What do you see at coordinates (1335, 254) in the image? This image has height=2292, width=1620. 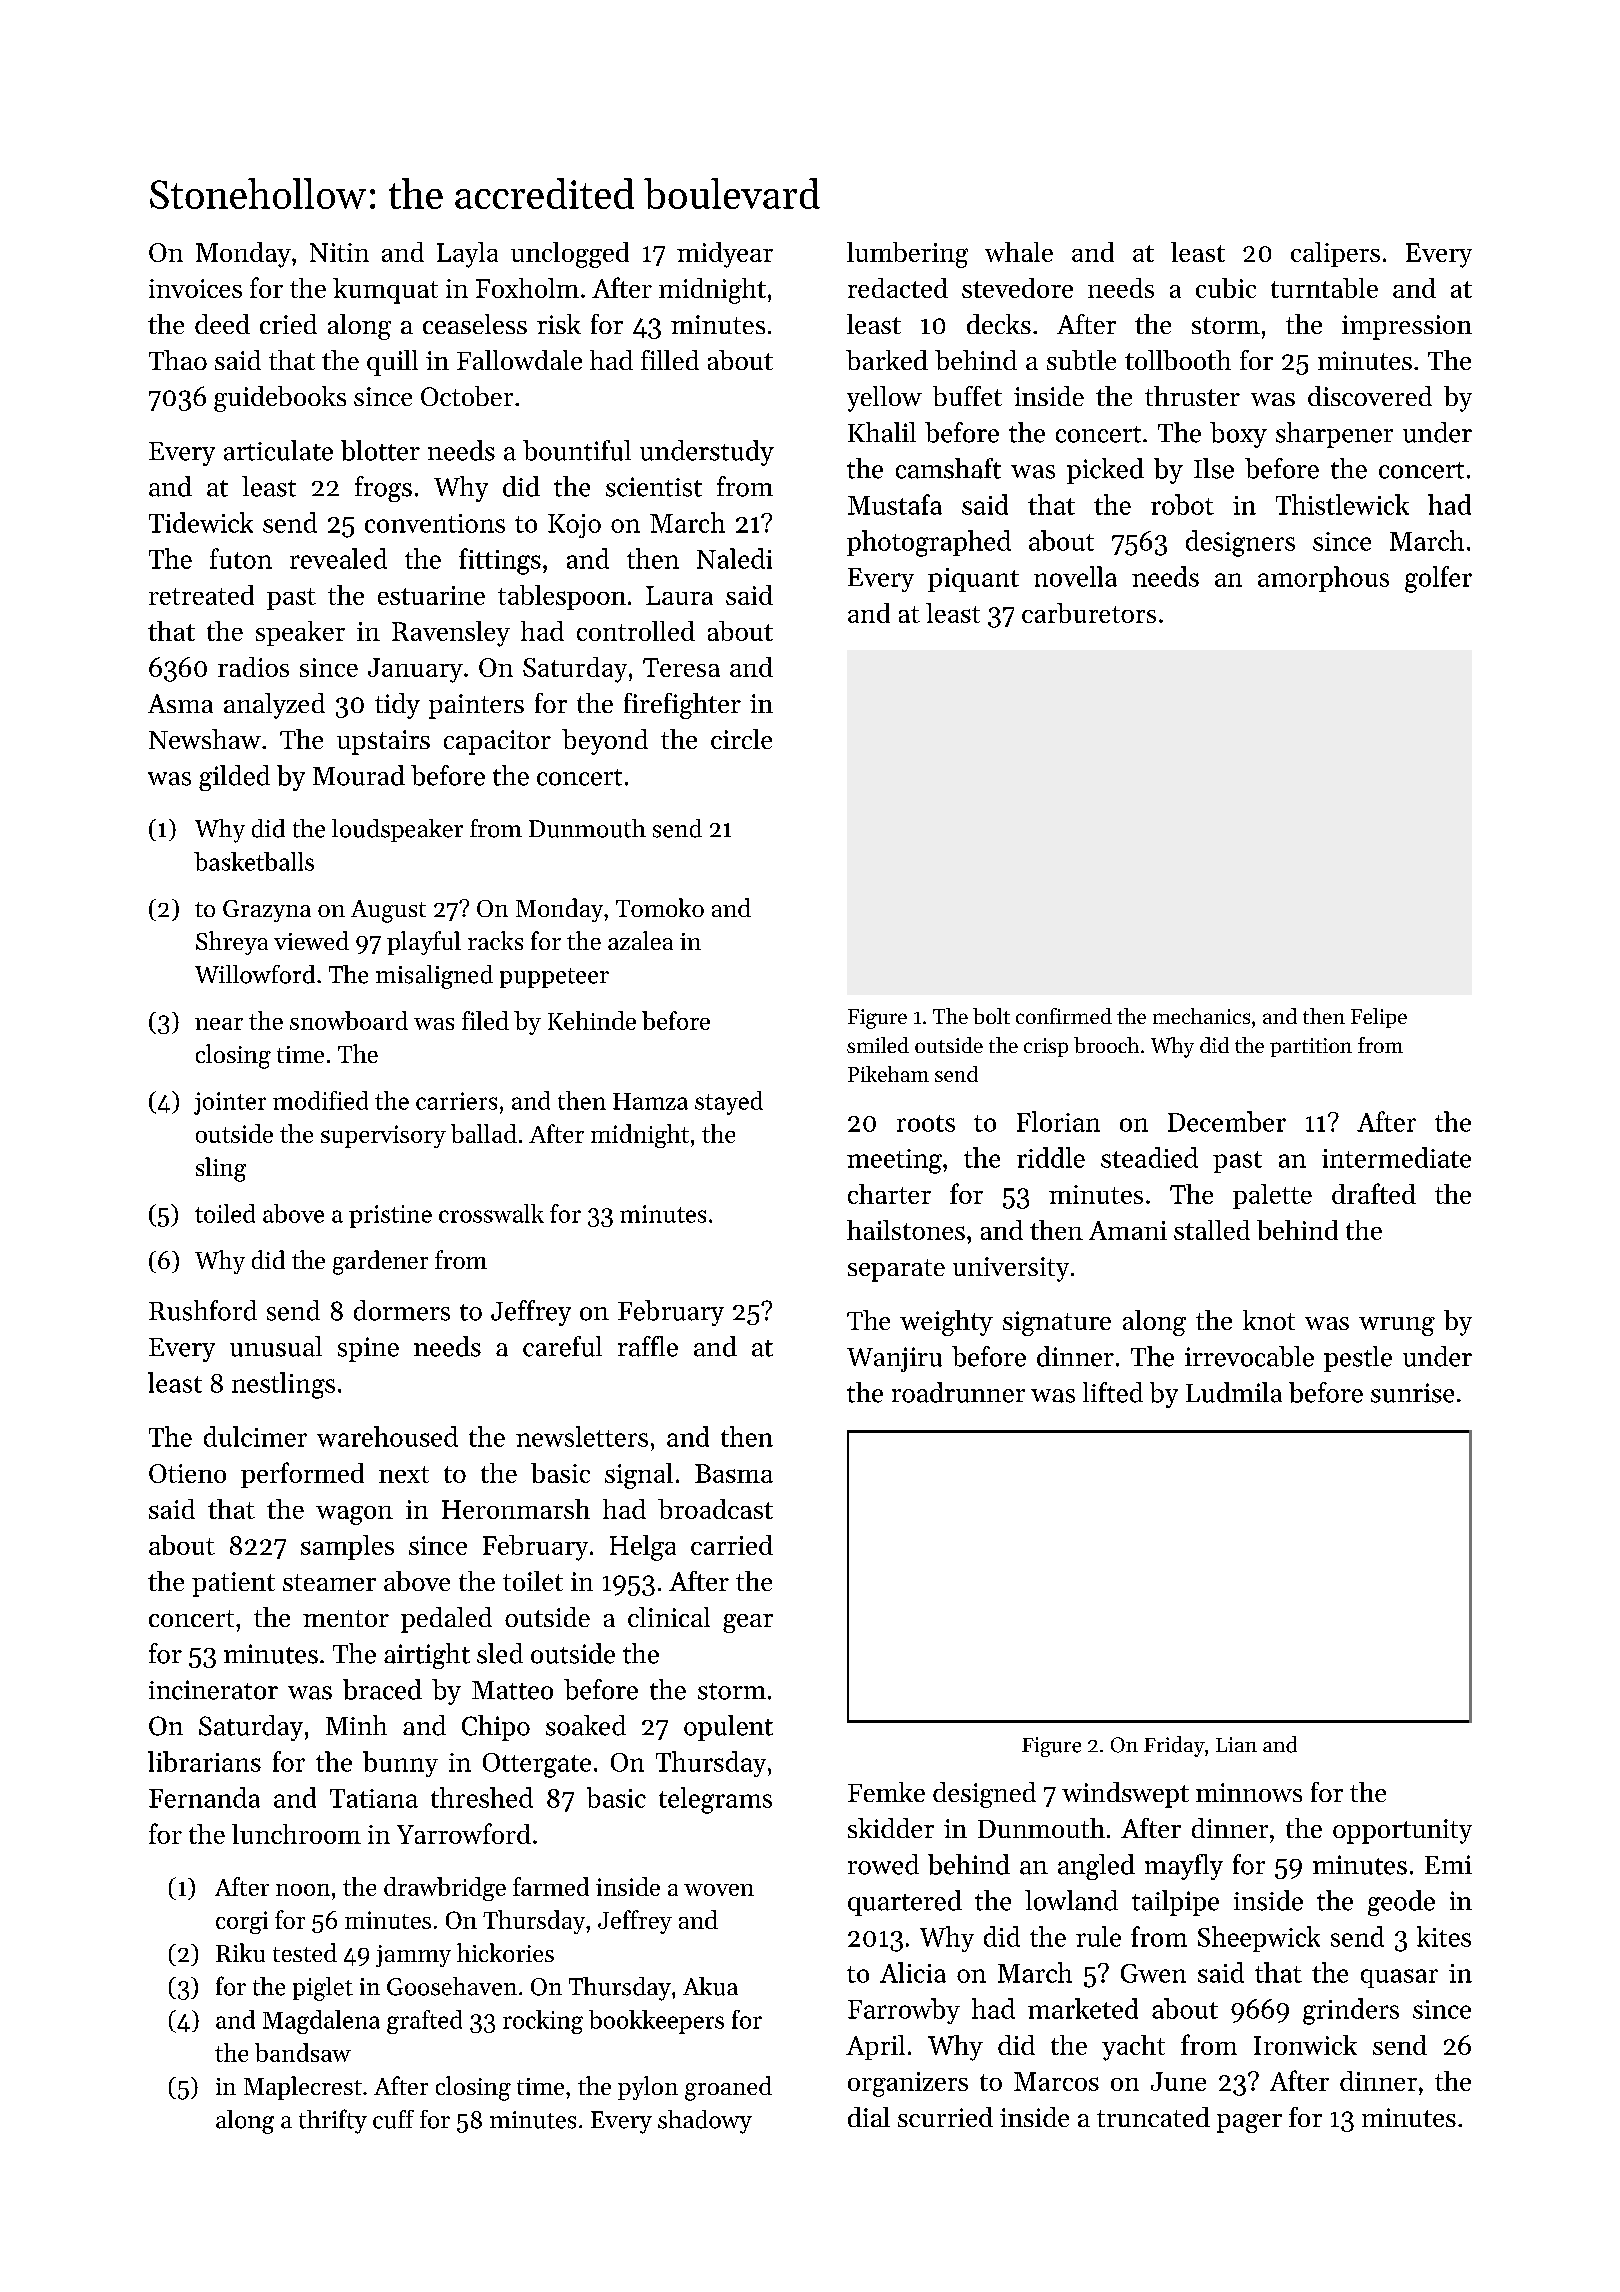 I see `calipers` at bounding box center [1335, 254].
